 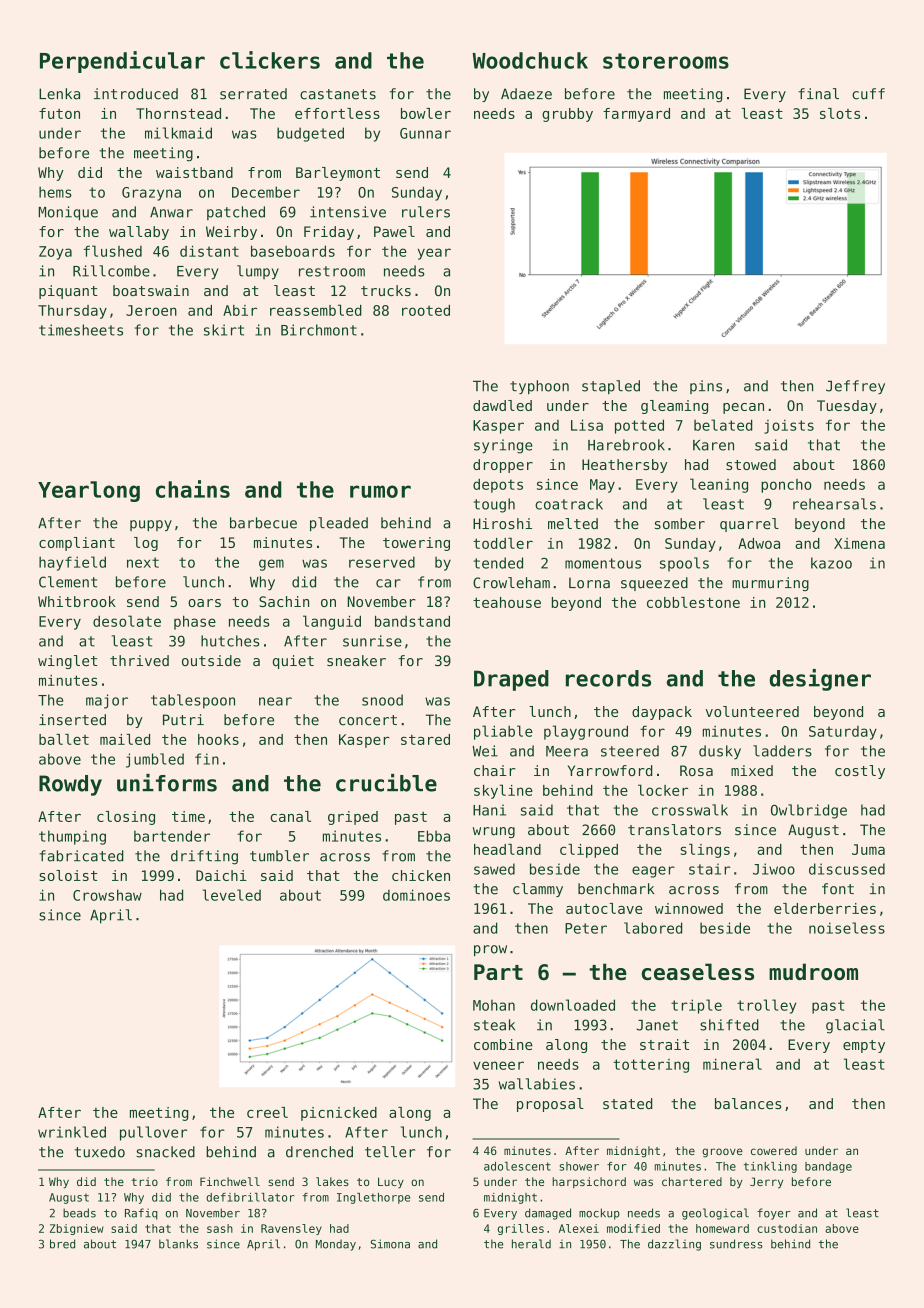 What do you see at coordinates (72, 720) in the document?
I see `inserted` at bounding box center [72, 720].
